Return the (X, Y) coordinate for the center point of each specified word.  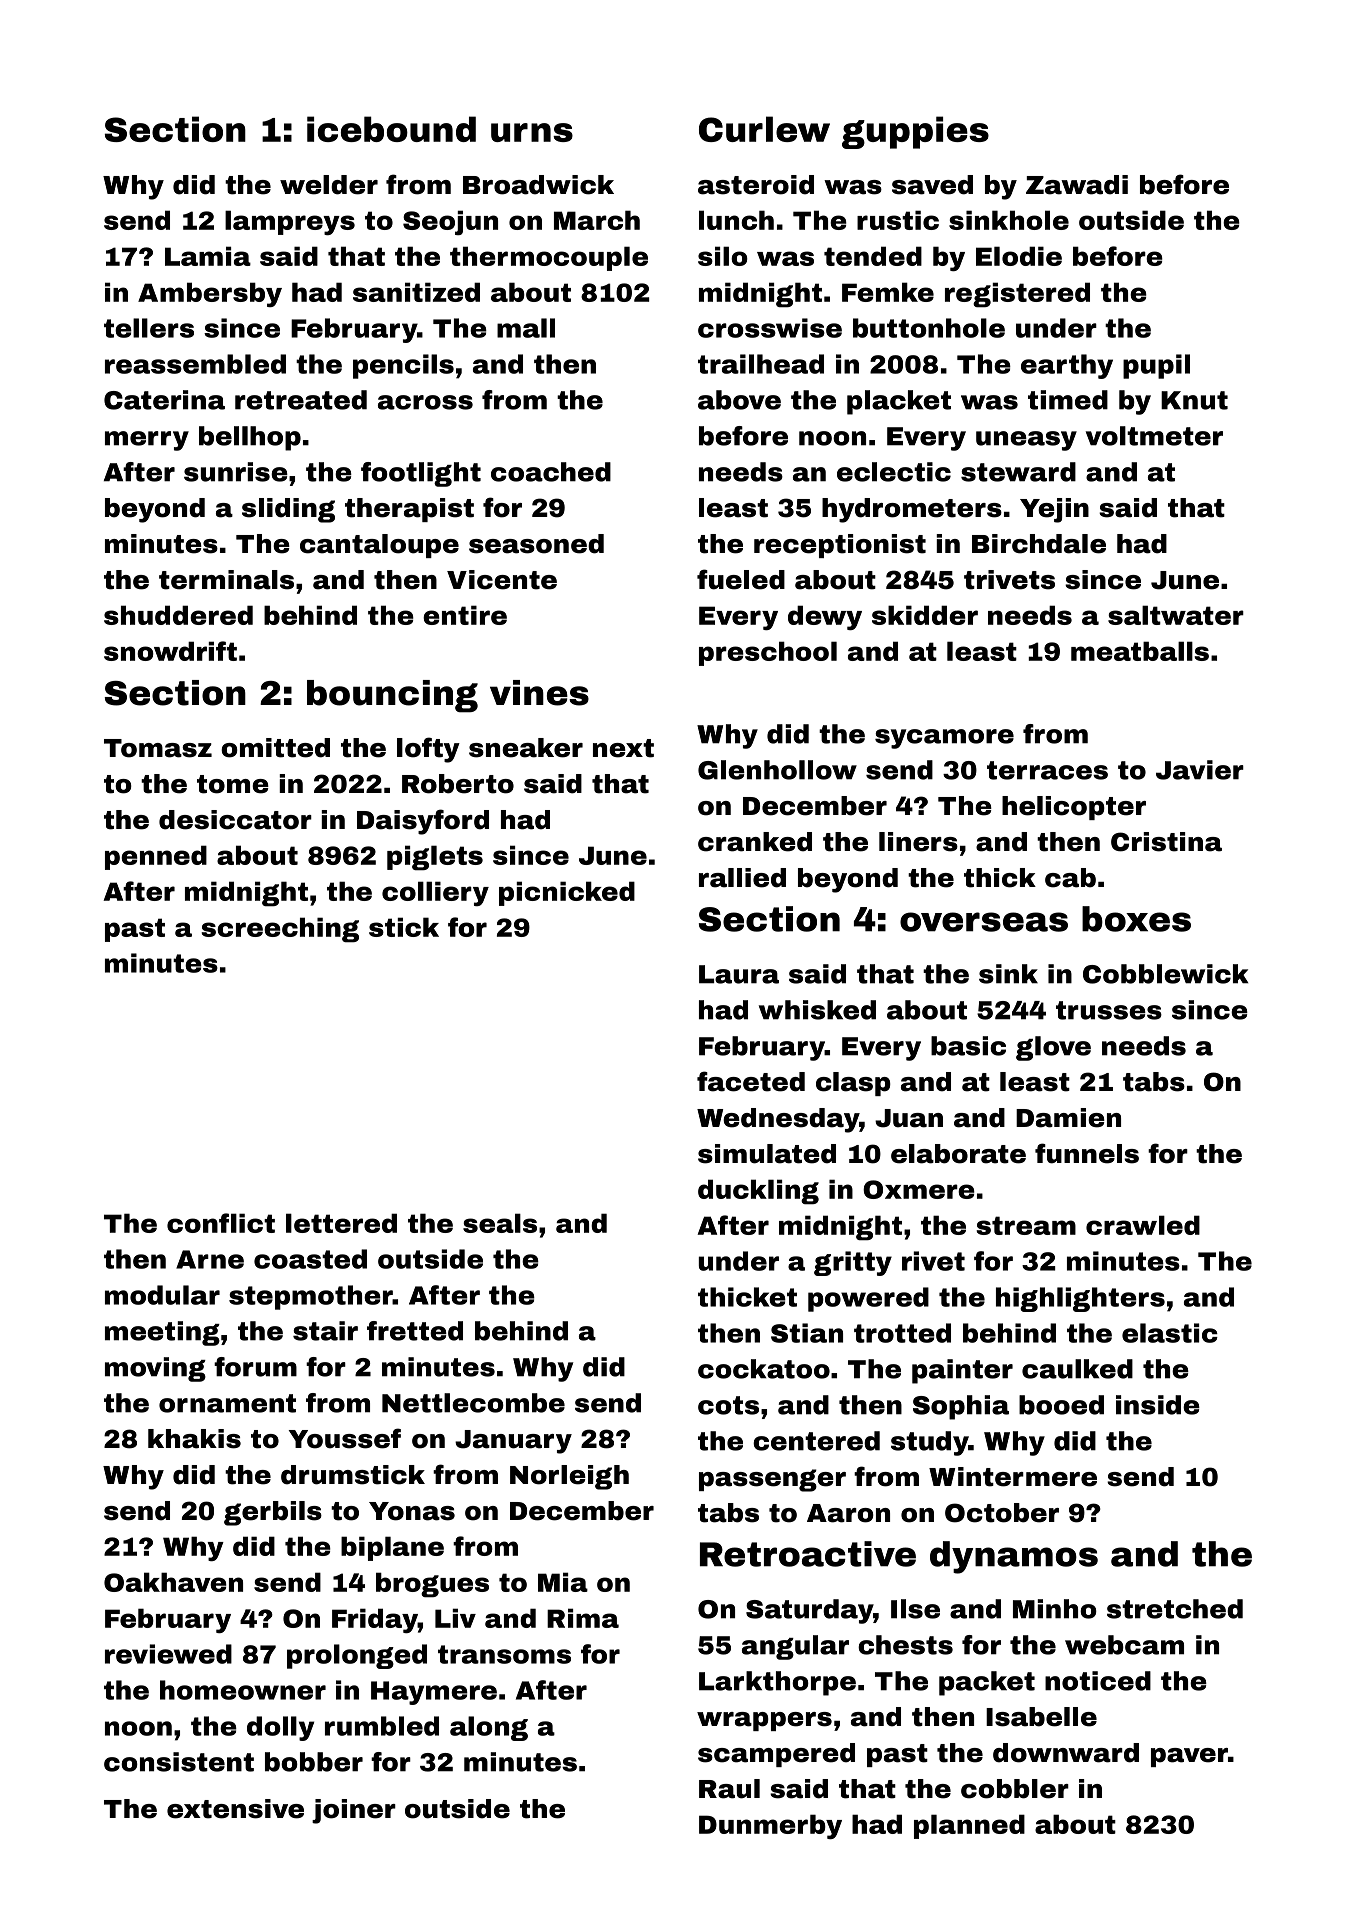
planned (969, 1826)
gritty (853, 1263)
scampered (776, 1755)
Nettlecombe (473, 1403)
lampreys (290, 222)
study (930, 1443)
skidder (925, 615)
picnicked (567, 893)
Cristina (1166, 842)
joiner (354, 1811)
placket (899, 402)
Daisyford (423, 822)
